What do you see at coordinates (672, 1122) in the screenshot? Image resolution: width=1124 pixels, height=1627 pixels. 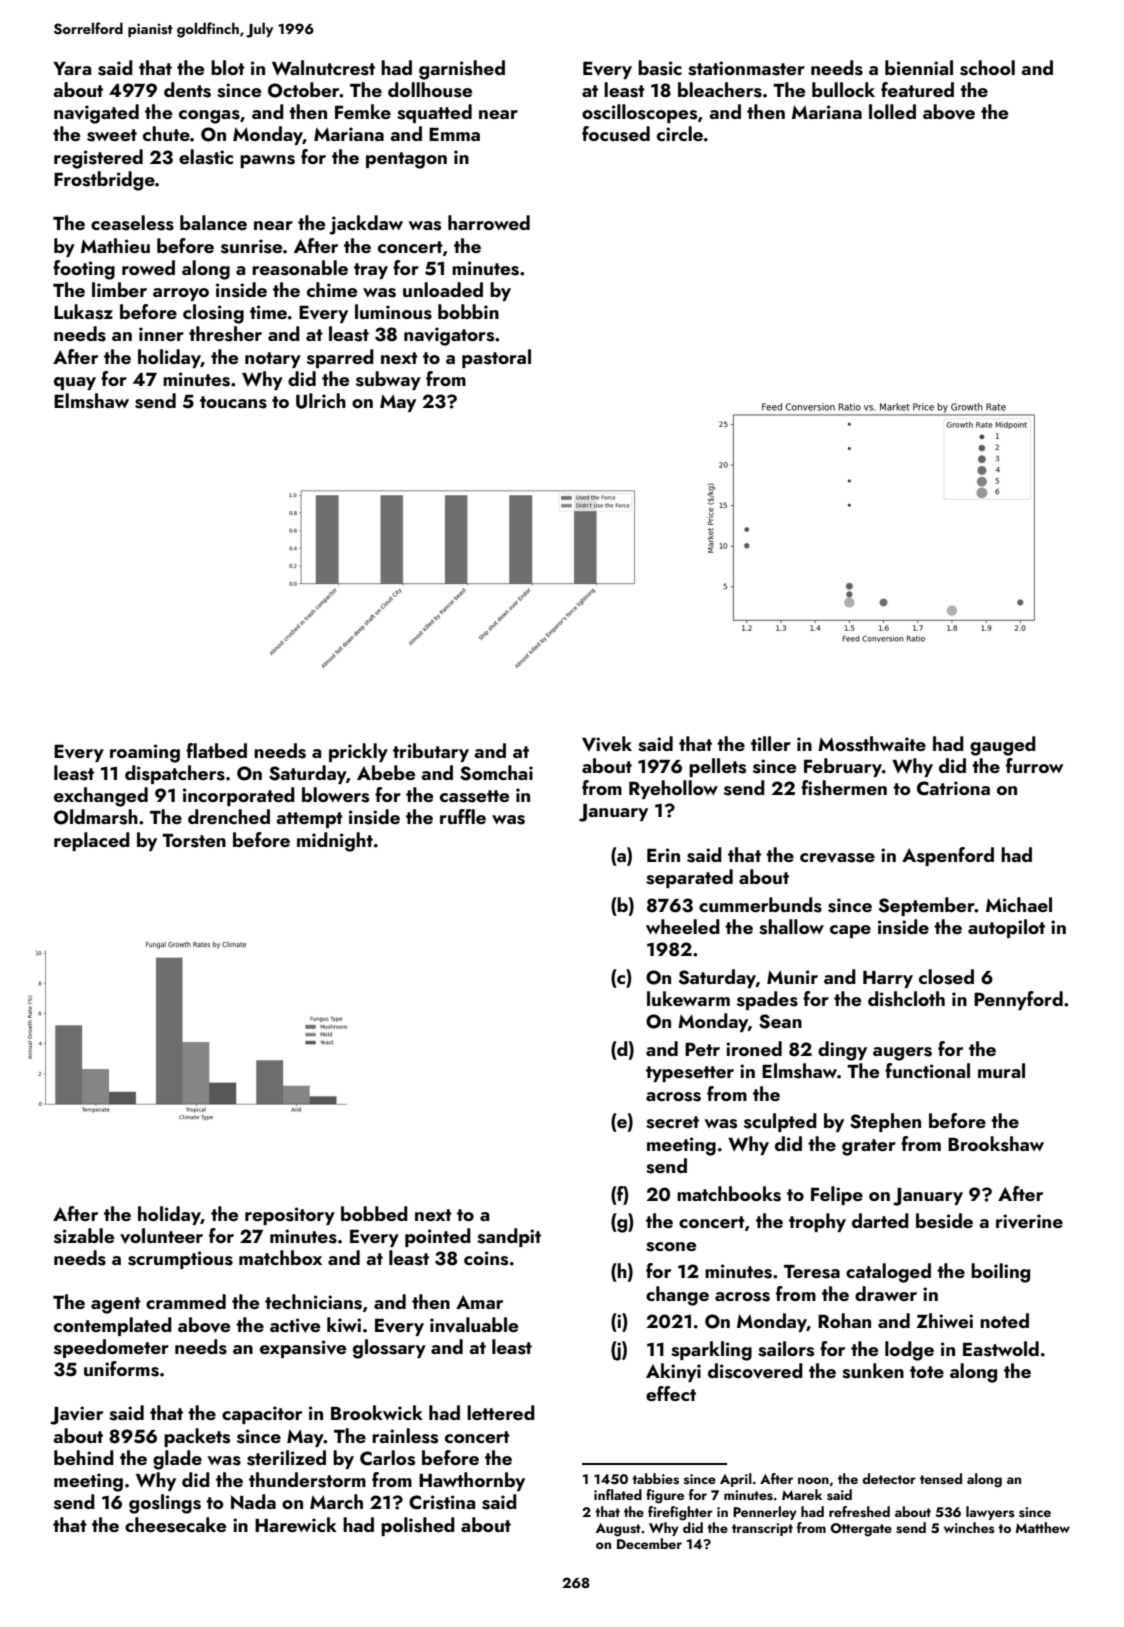 I see `secret` at bounding box center [672, 1122].
